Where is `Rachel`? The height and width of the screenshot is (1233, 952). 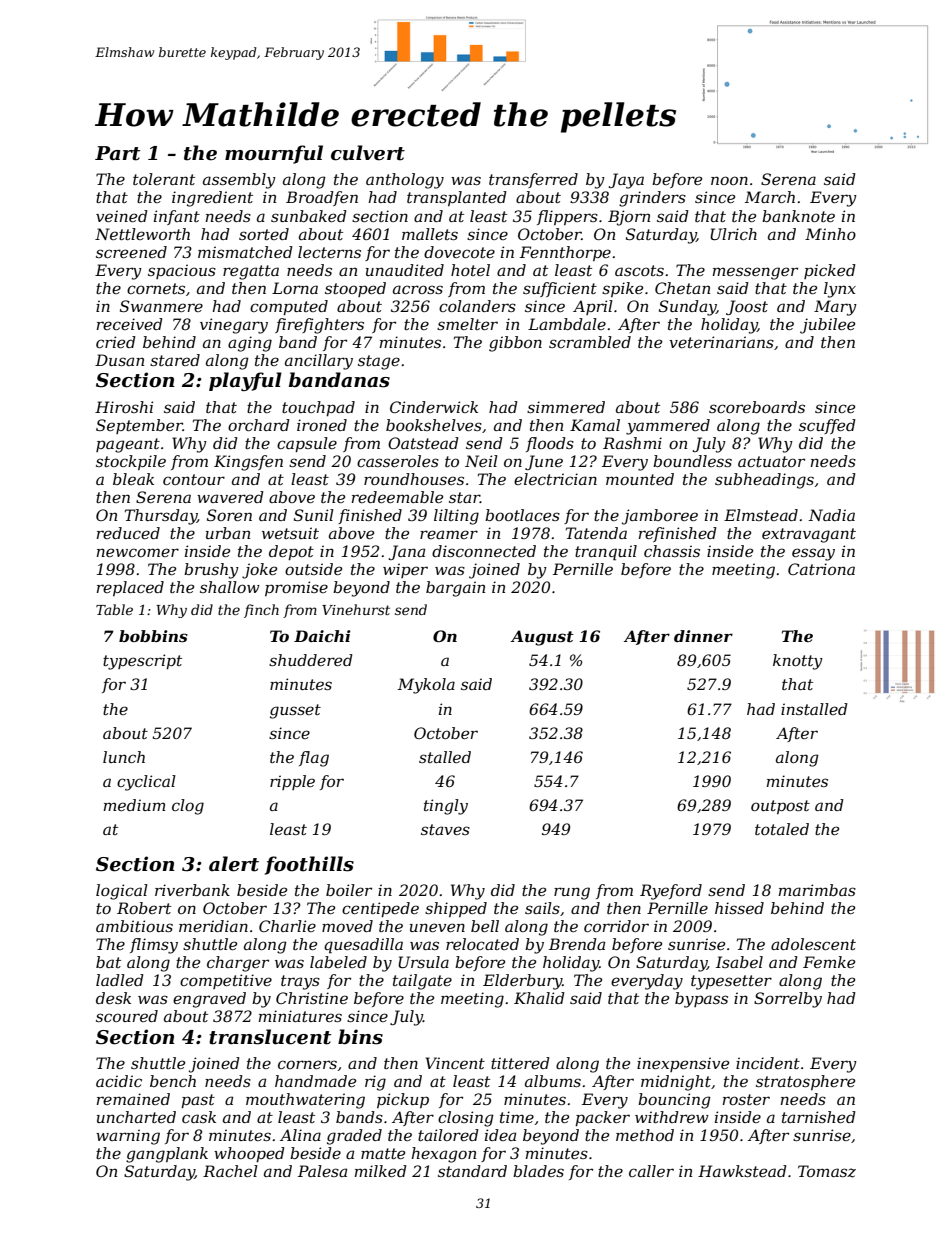 Rachel is located at coordinates (230, 1171).
